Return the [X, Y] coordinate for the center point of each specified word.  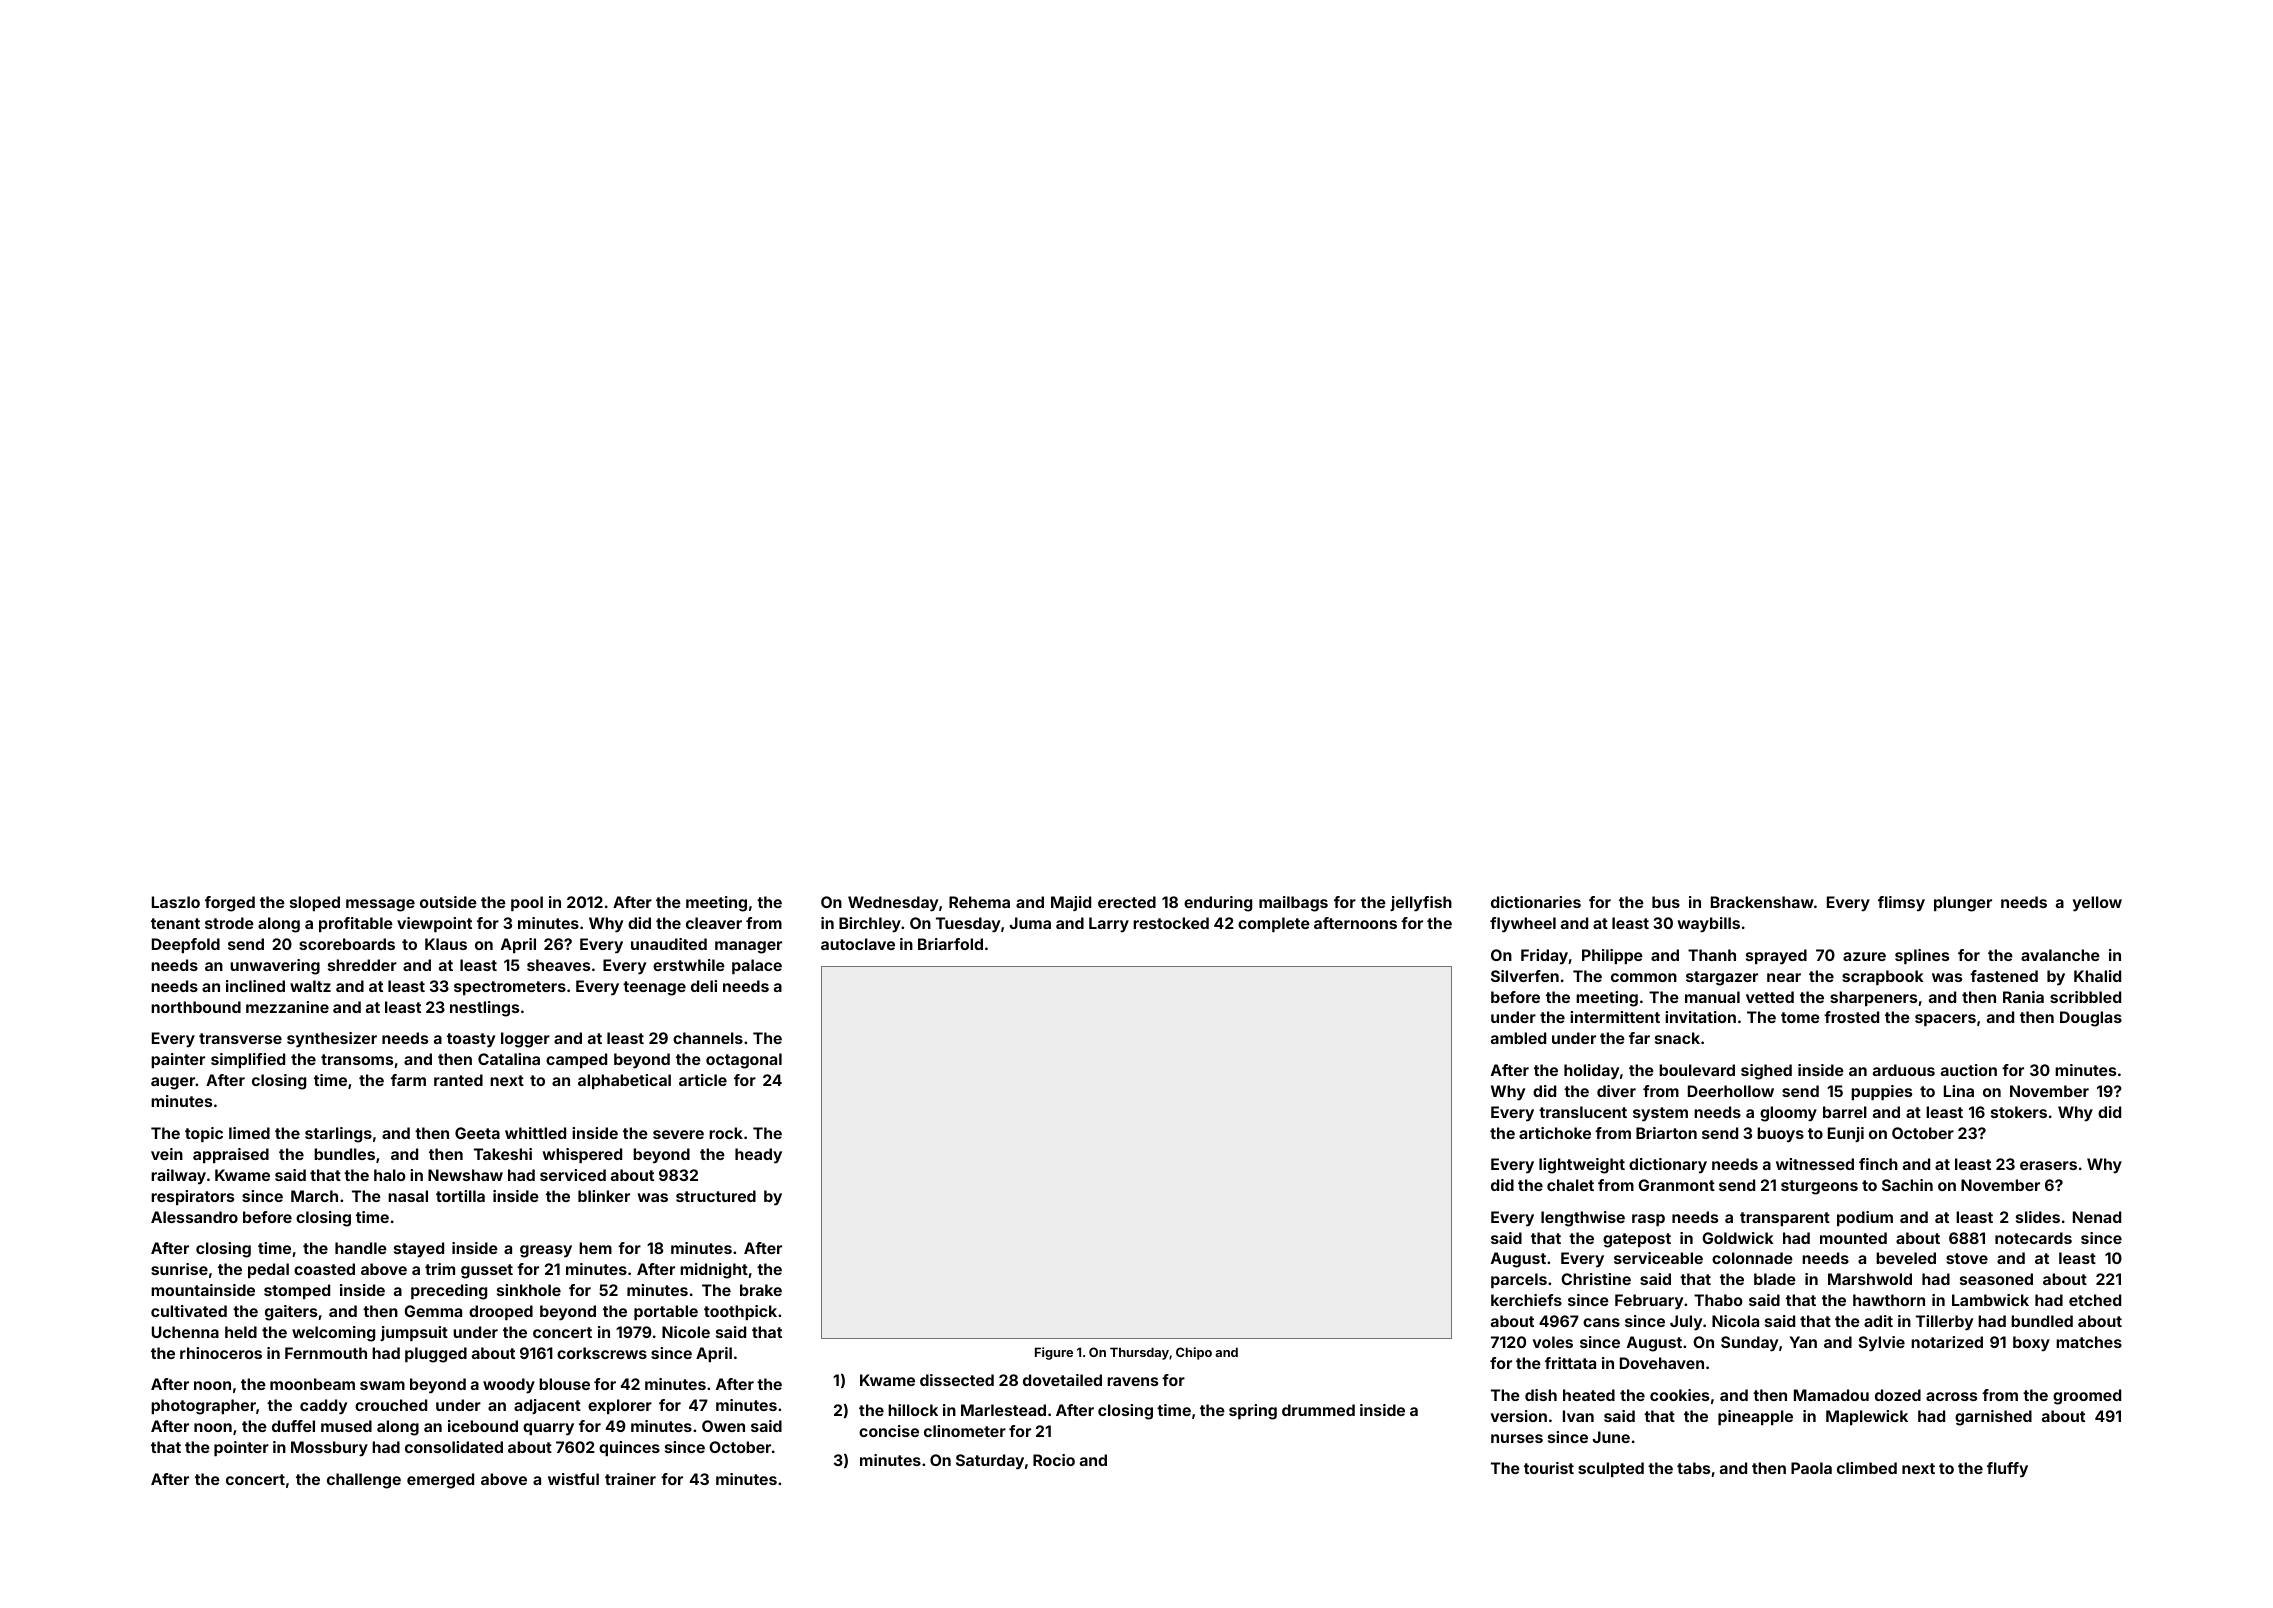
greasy [546, 1251]
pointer [241, 1448]
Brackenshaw [1762, 902]
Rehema [979, 902]
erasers [2048, 1165]
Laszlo [176, 902]
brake [761, 1290]
